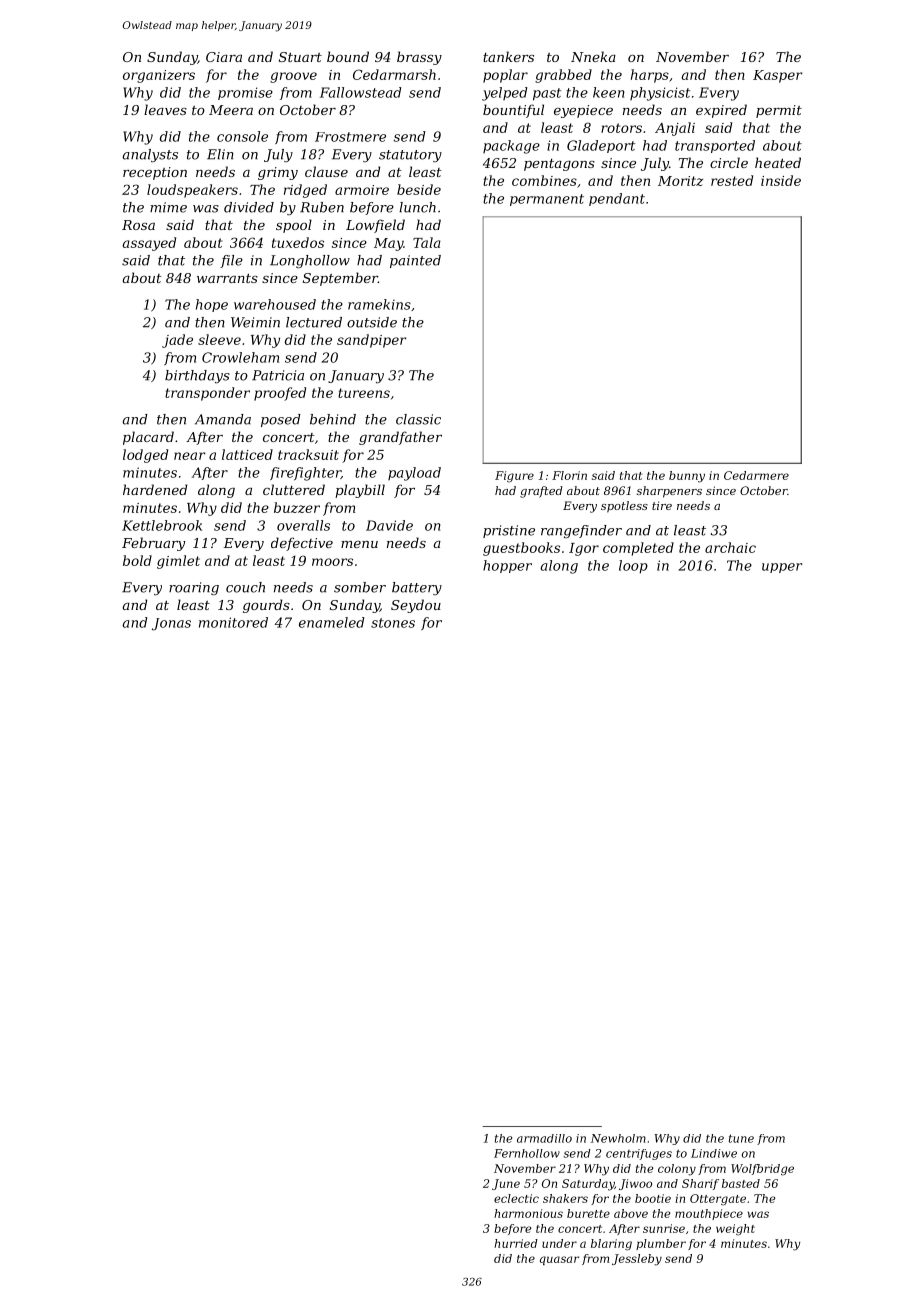 This page has height=1308, width=924. Describe the element at coordinates (559, 165) in the page. I see `pentagons` at that location.
